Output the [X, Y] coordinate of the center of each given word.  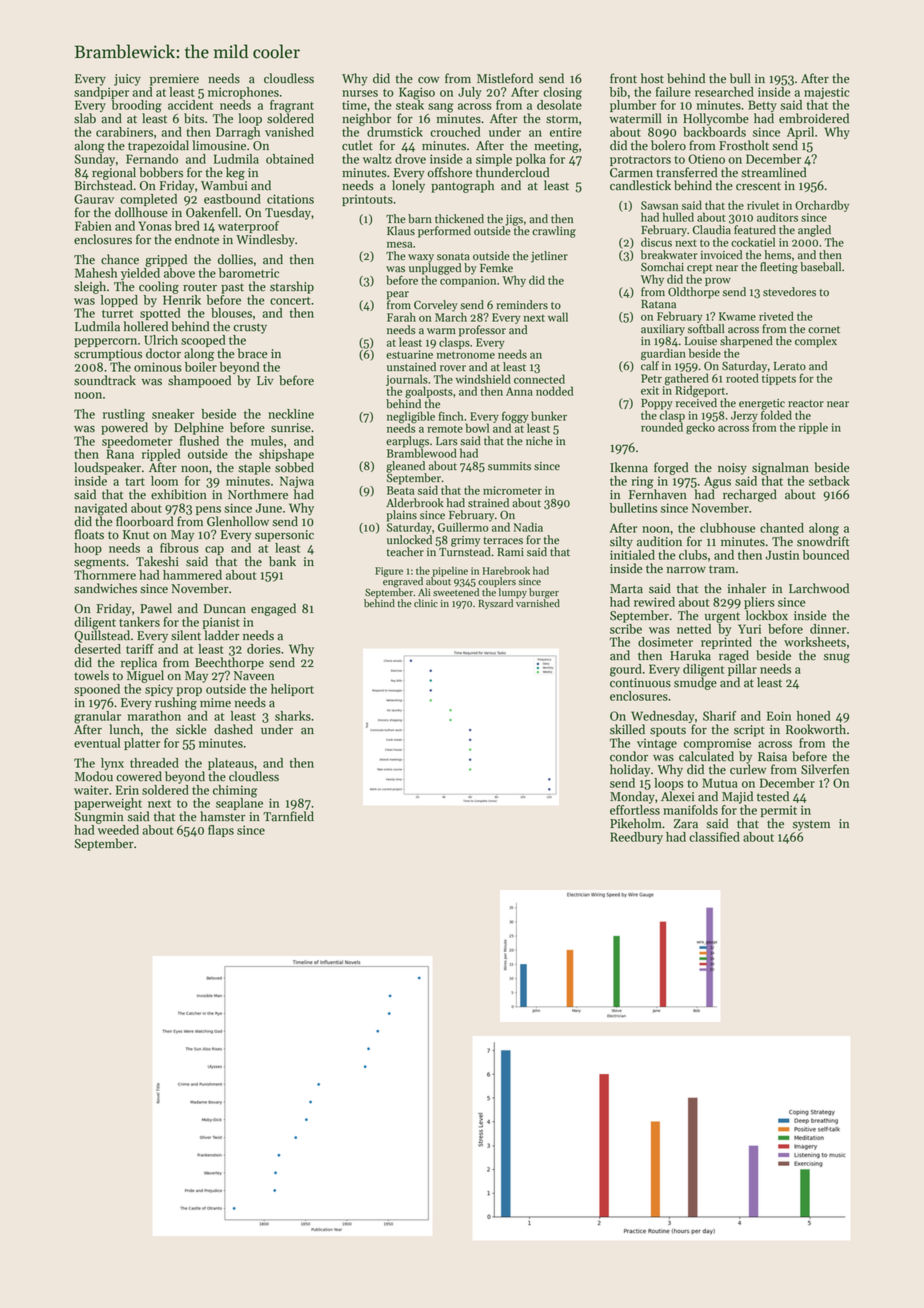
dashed [233, 729]
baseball [820, 267]
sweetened [456, 592]
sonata [453, 257]
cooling [159, 287]
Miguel [145, 676]
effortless [635, 810]
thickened [459, 219]
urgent [722, 617]
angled [814, 231]
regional [114, 173]
